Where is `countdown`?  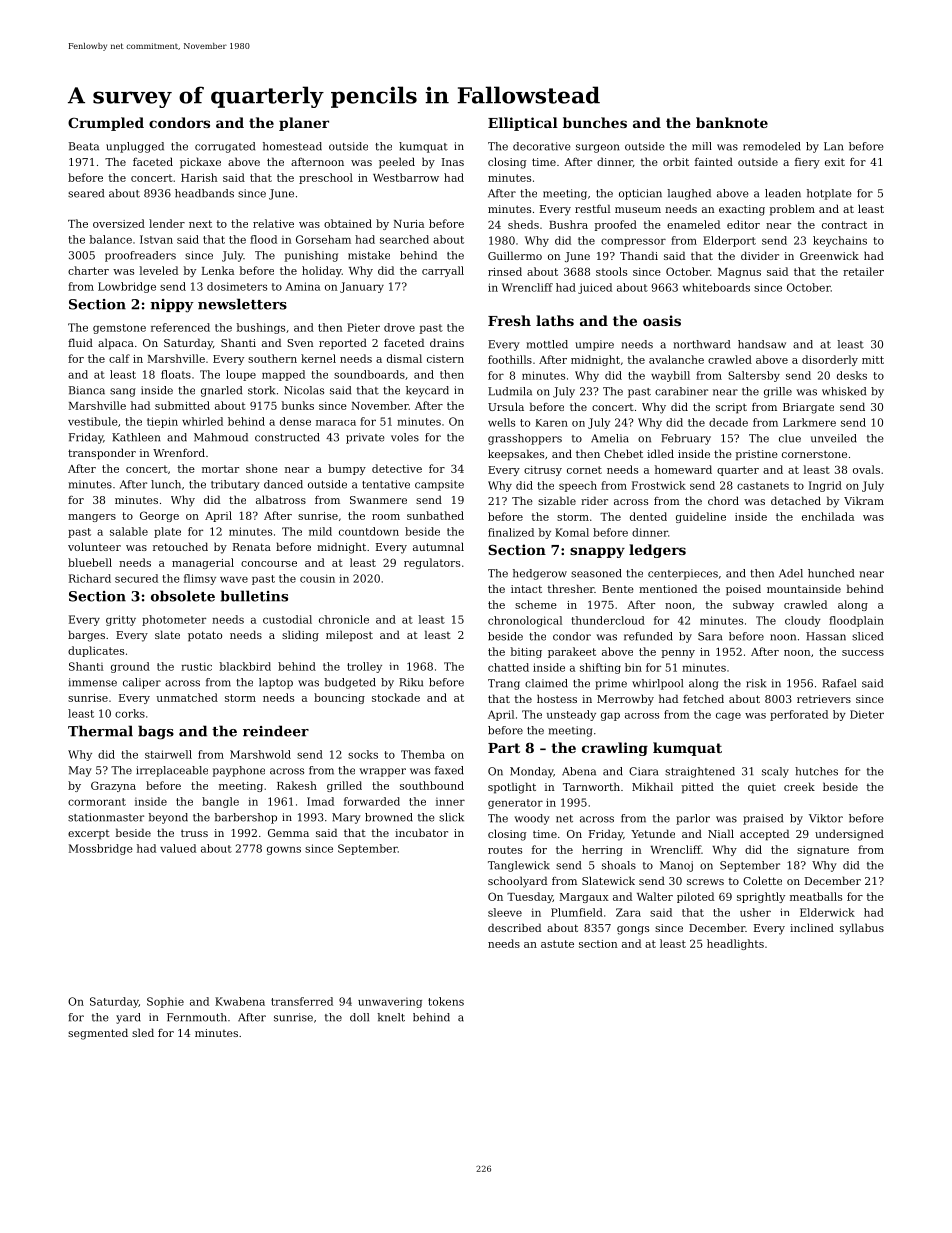
countdown is located at coordinates (369, 531).
